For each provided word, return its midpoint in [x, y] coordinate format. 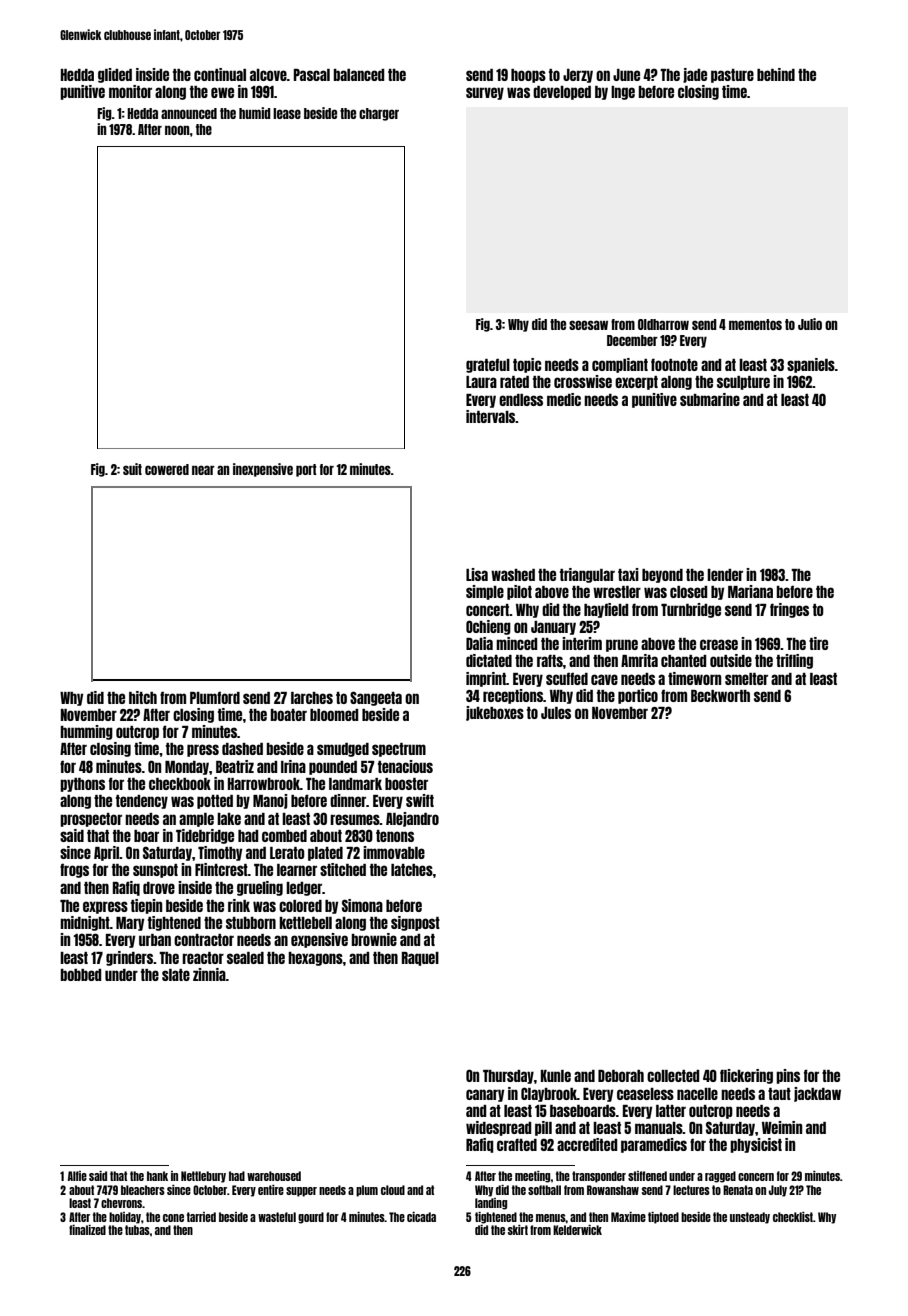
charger [379, 114]
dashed [242, 749]
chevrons [121, 1203]
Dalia [479, 643]
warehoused [274, 1176]
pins [788, 1076]
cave [604, 679]
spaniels [811, 365]
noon [177, 130]
